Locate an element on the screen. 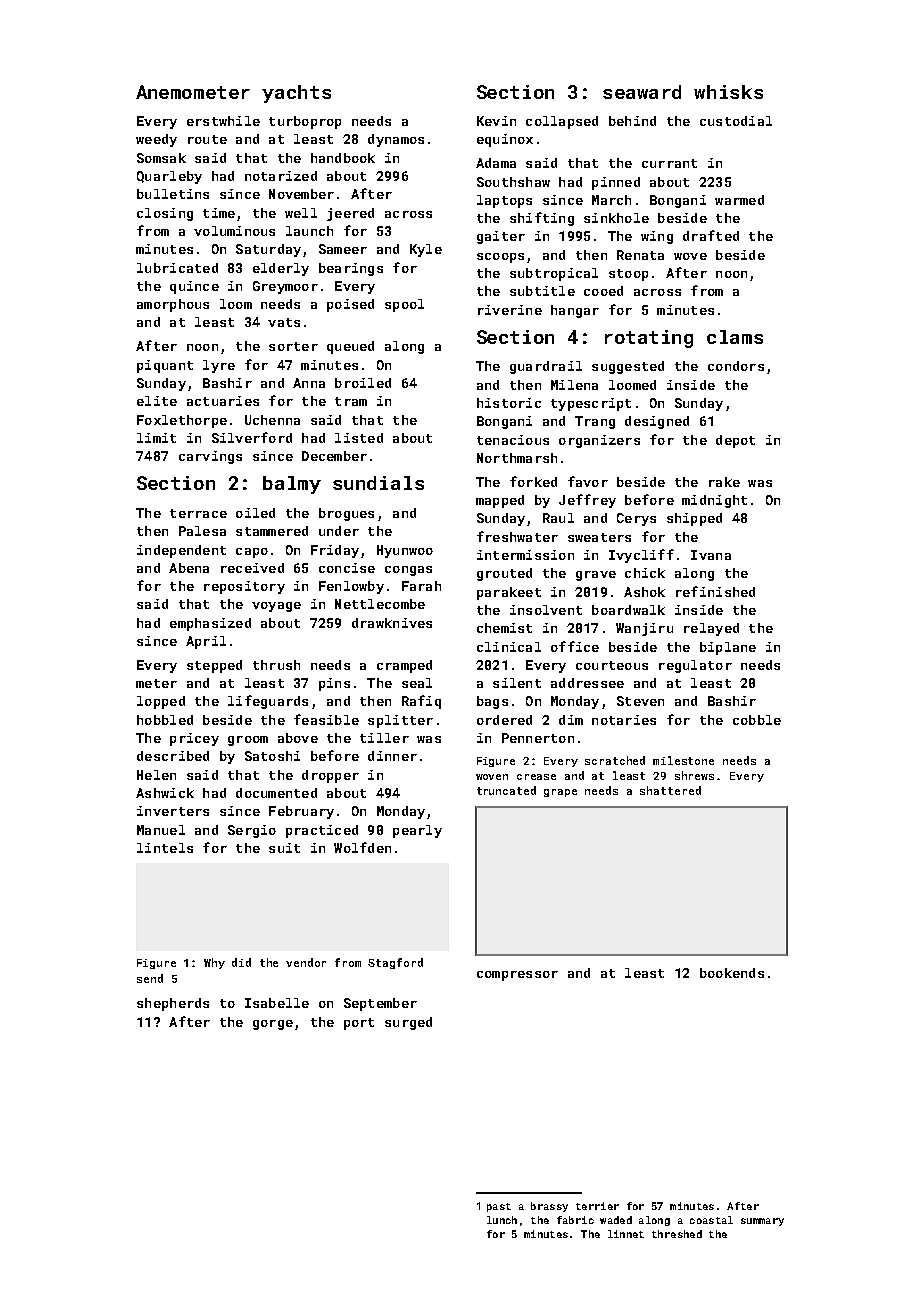  Why is located at coordinates (214, 963).
